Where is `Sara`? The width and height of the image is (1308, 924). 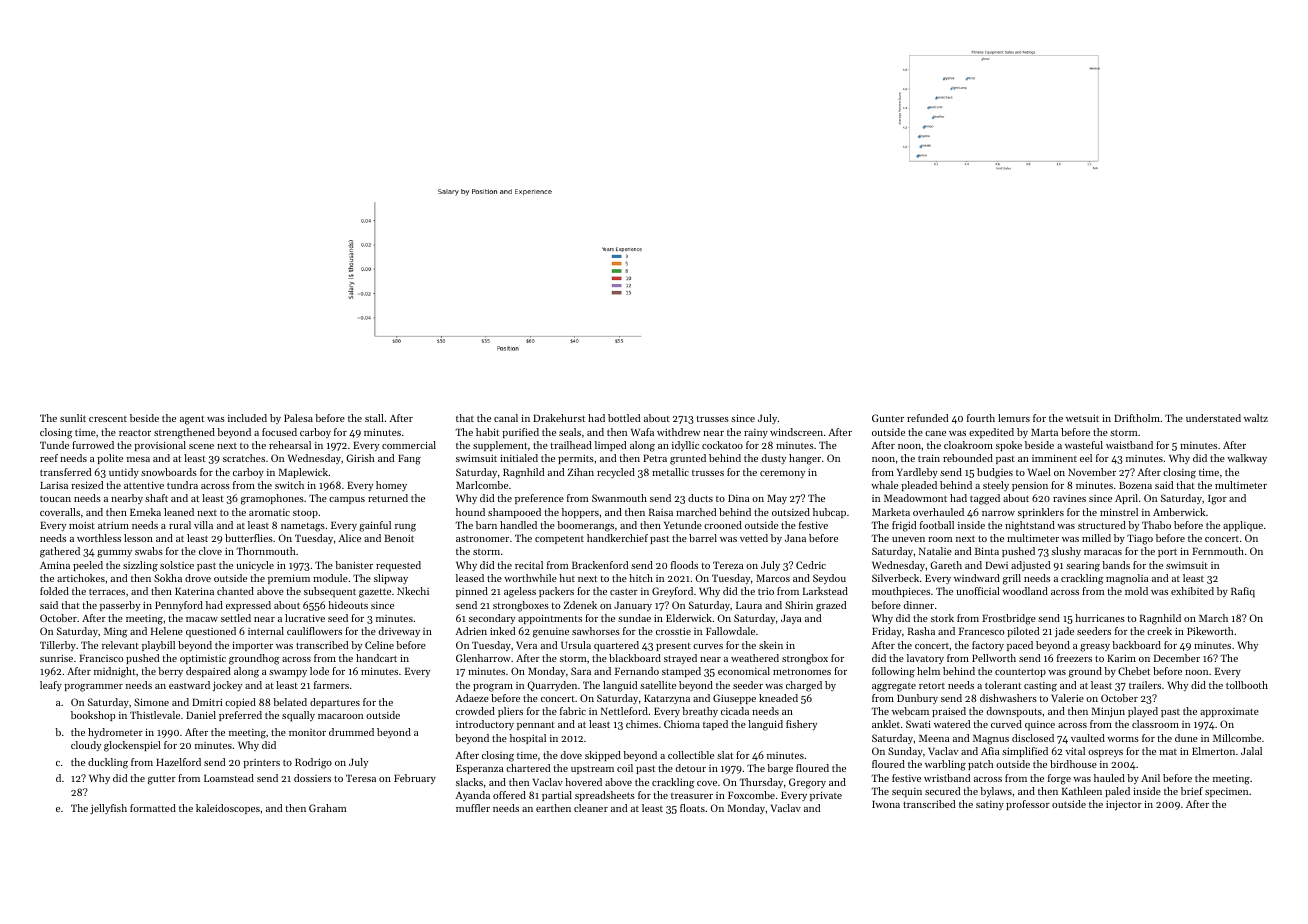 Sara is located at coordinates (581, 671).
